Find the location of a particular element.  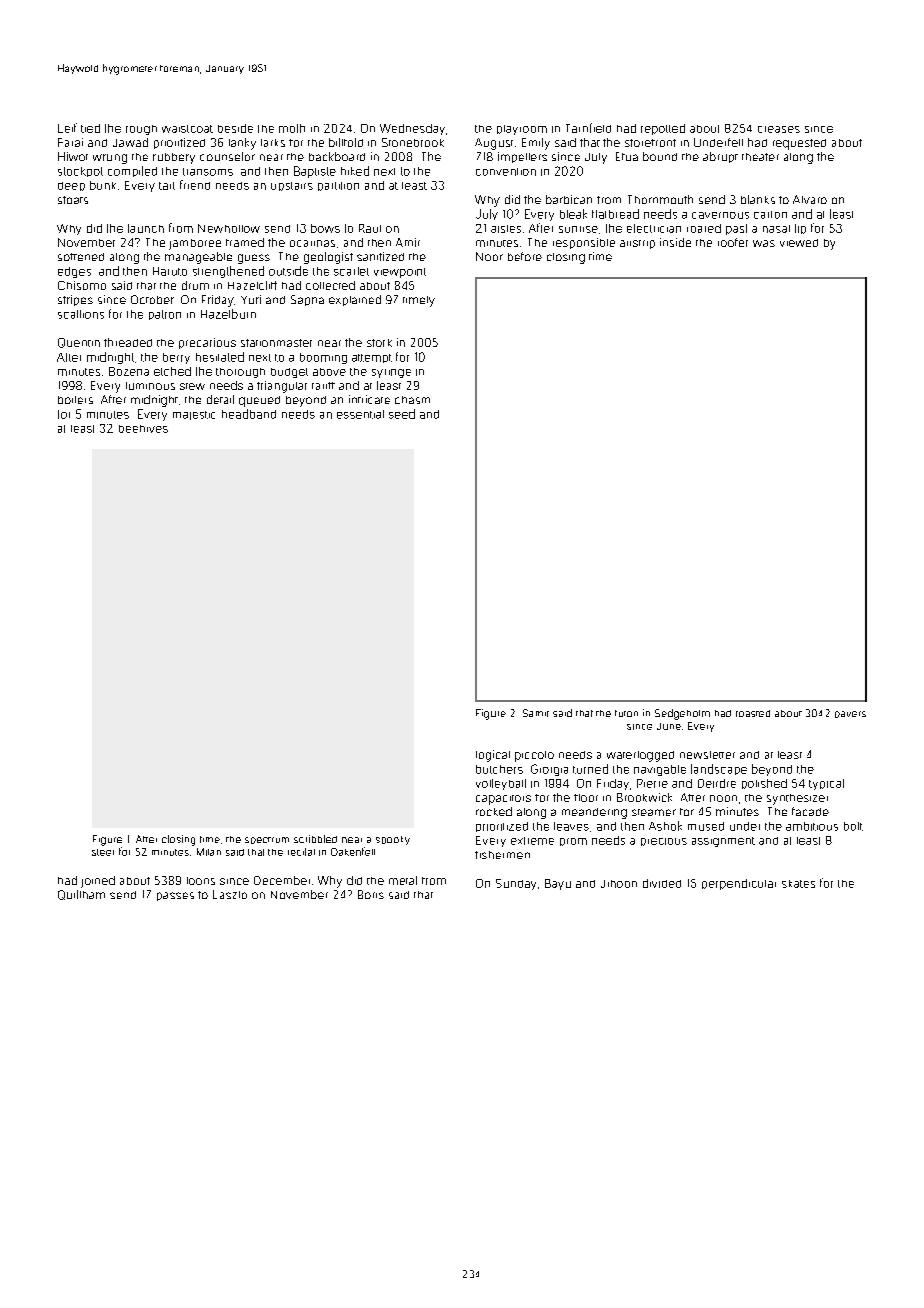

seed is located at coordinates (402, 414).
